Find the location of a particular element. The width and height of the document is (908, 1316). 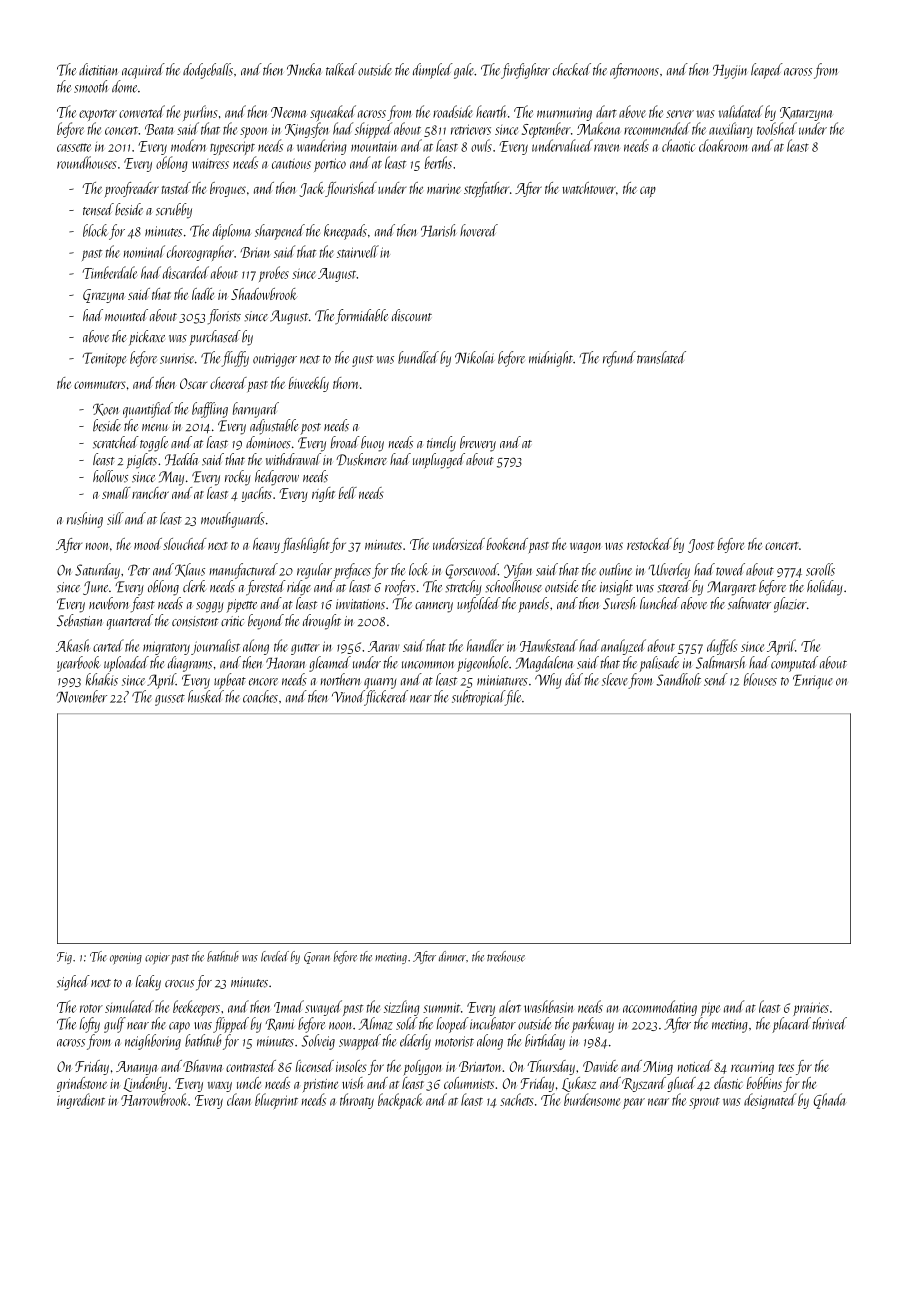

Beata is located at coordinates (159, 129).
